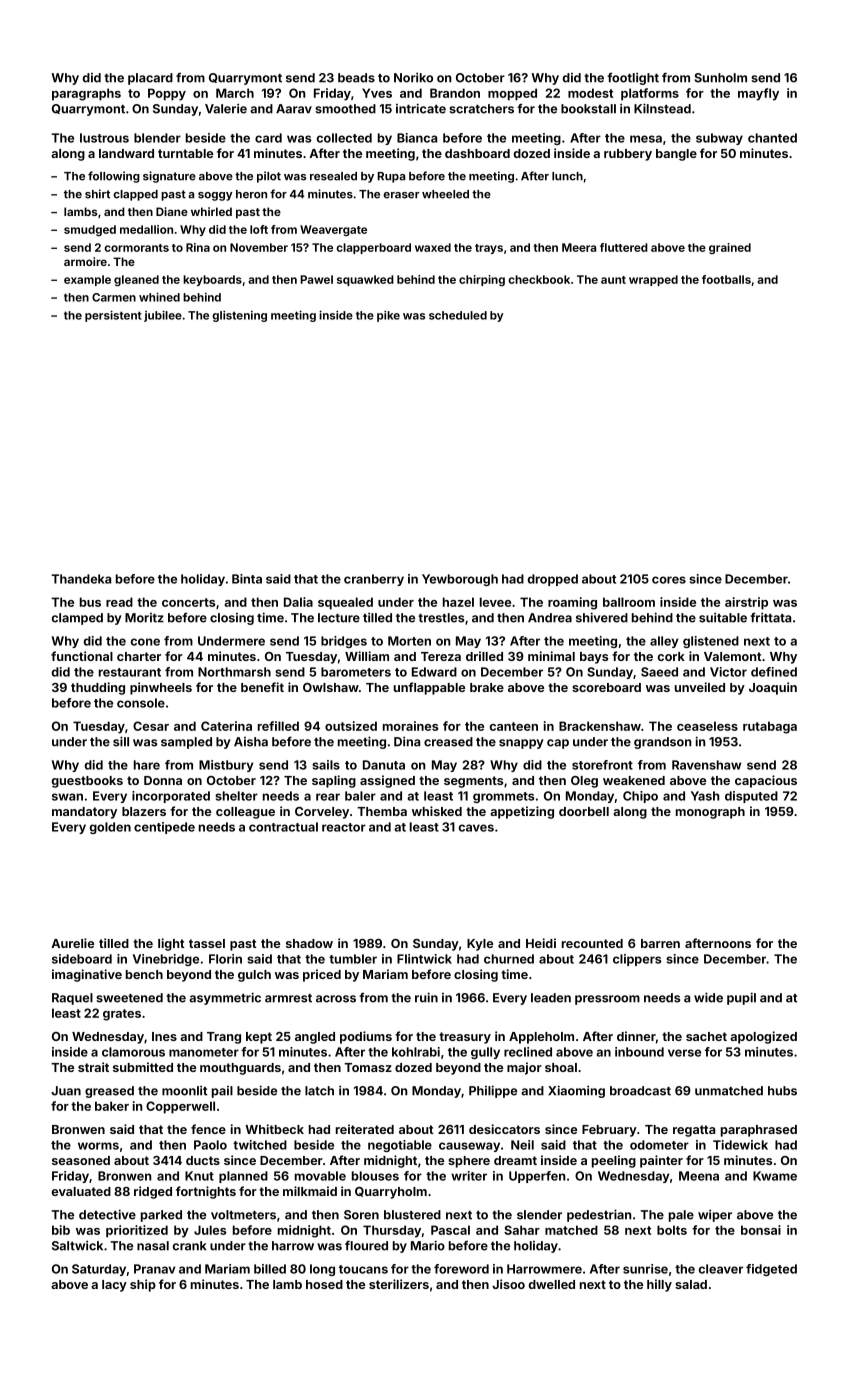  Describe the element at coordinates (247, 579) in the screenshot. I see `Binta` at that location.
